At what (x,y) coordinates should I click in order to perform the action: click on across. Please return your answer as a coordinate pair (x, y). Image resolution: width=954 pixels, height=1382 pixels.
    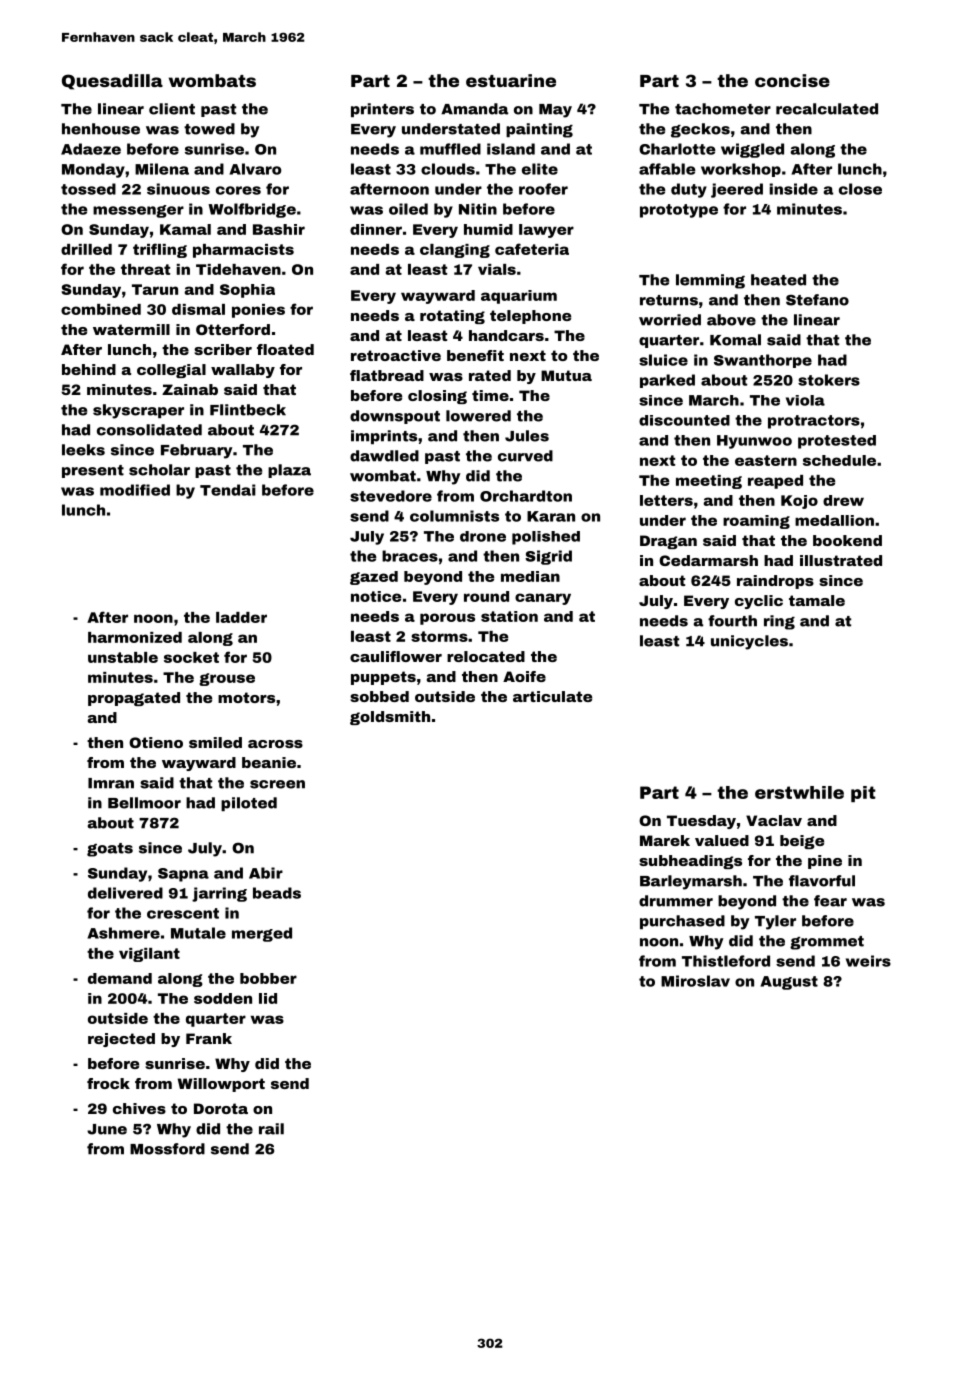
    Looking at the image, I should click on (275, 744).
